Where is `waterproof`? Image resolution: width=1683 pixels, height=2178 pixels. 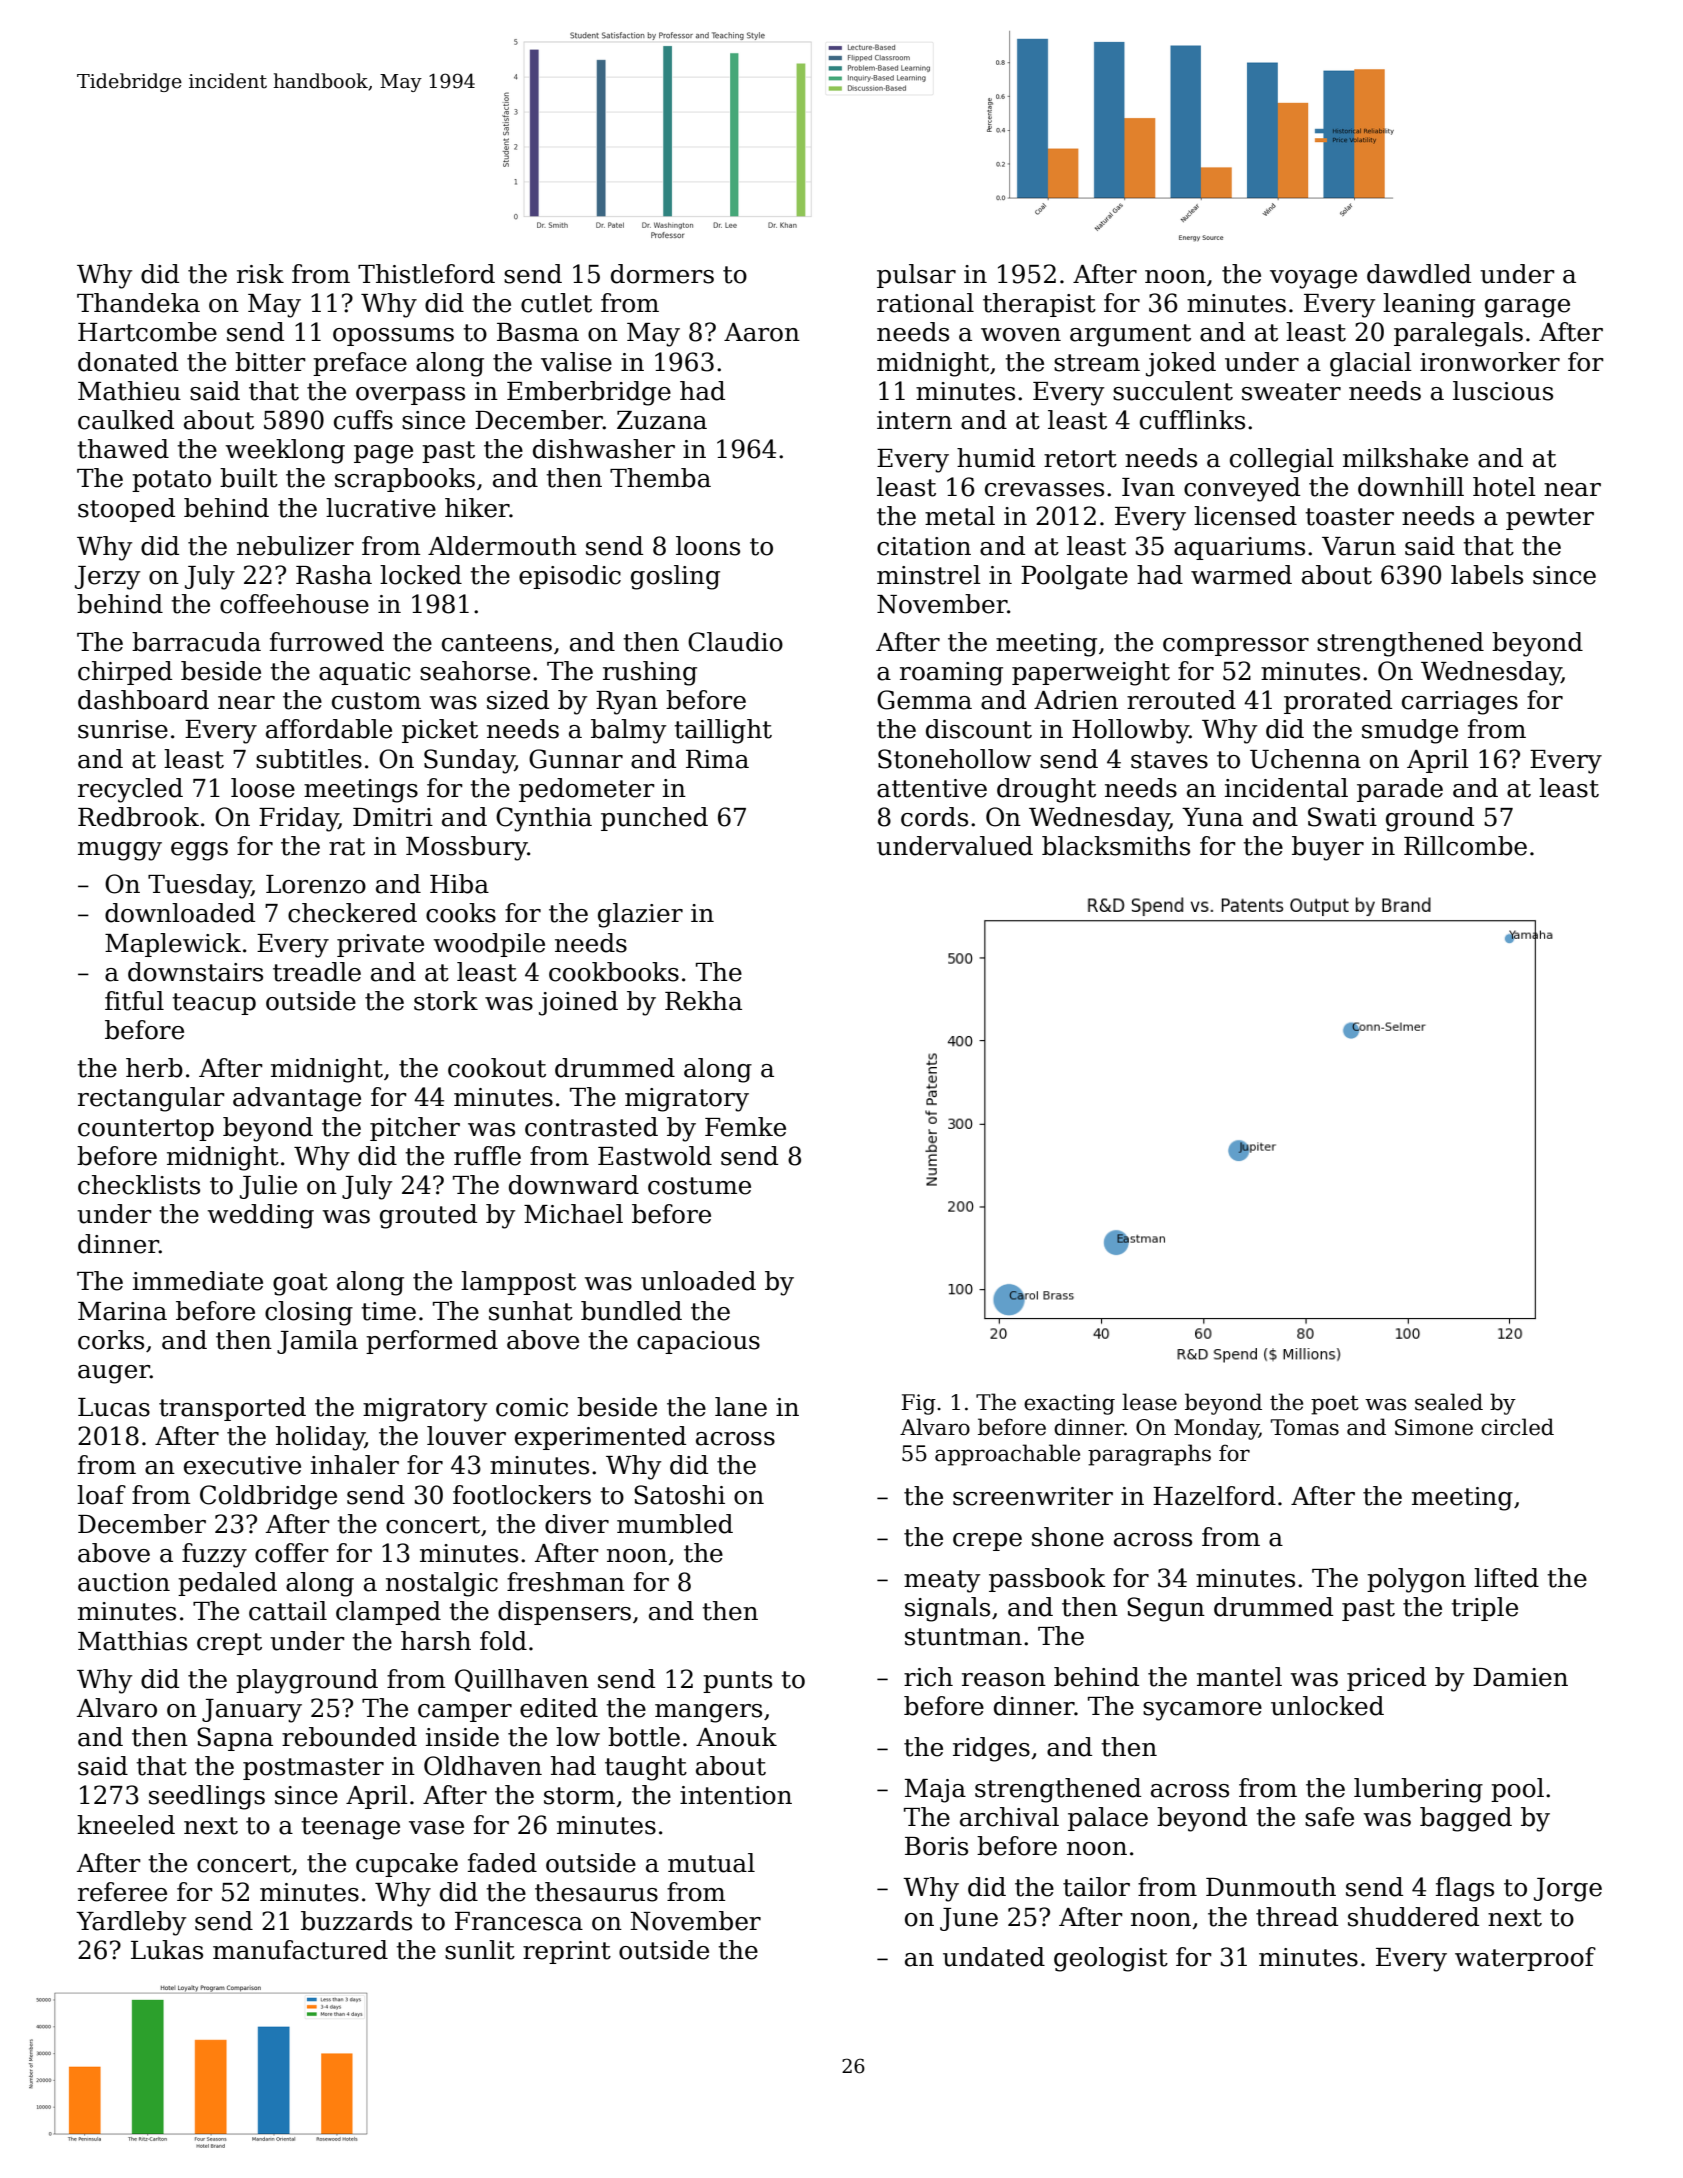
waterproof is located at coordinates (1525, 1959).
